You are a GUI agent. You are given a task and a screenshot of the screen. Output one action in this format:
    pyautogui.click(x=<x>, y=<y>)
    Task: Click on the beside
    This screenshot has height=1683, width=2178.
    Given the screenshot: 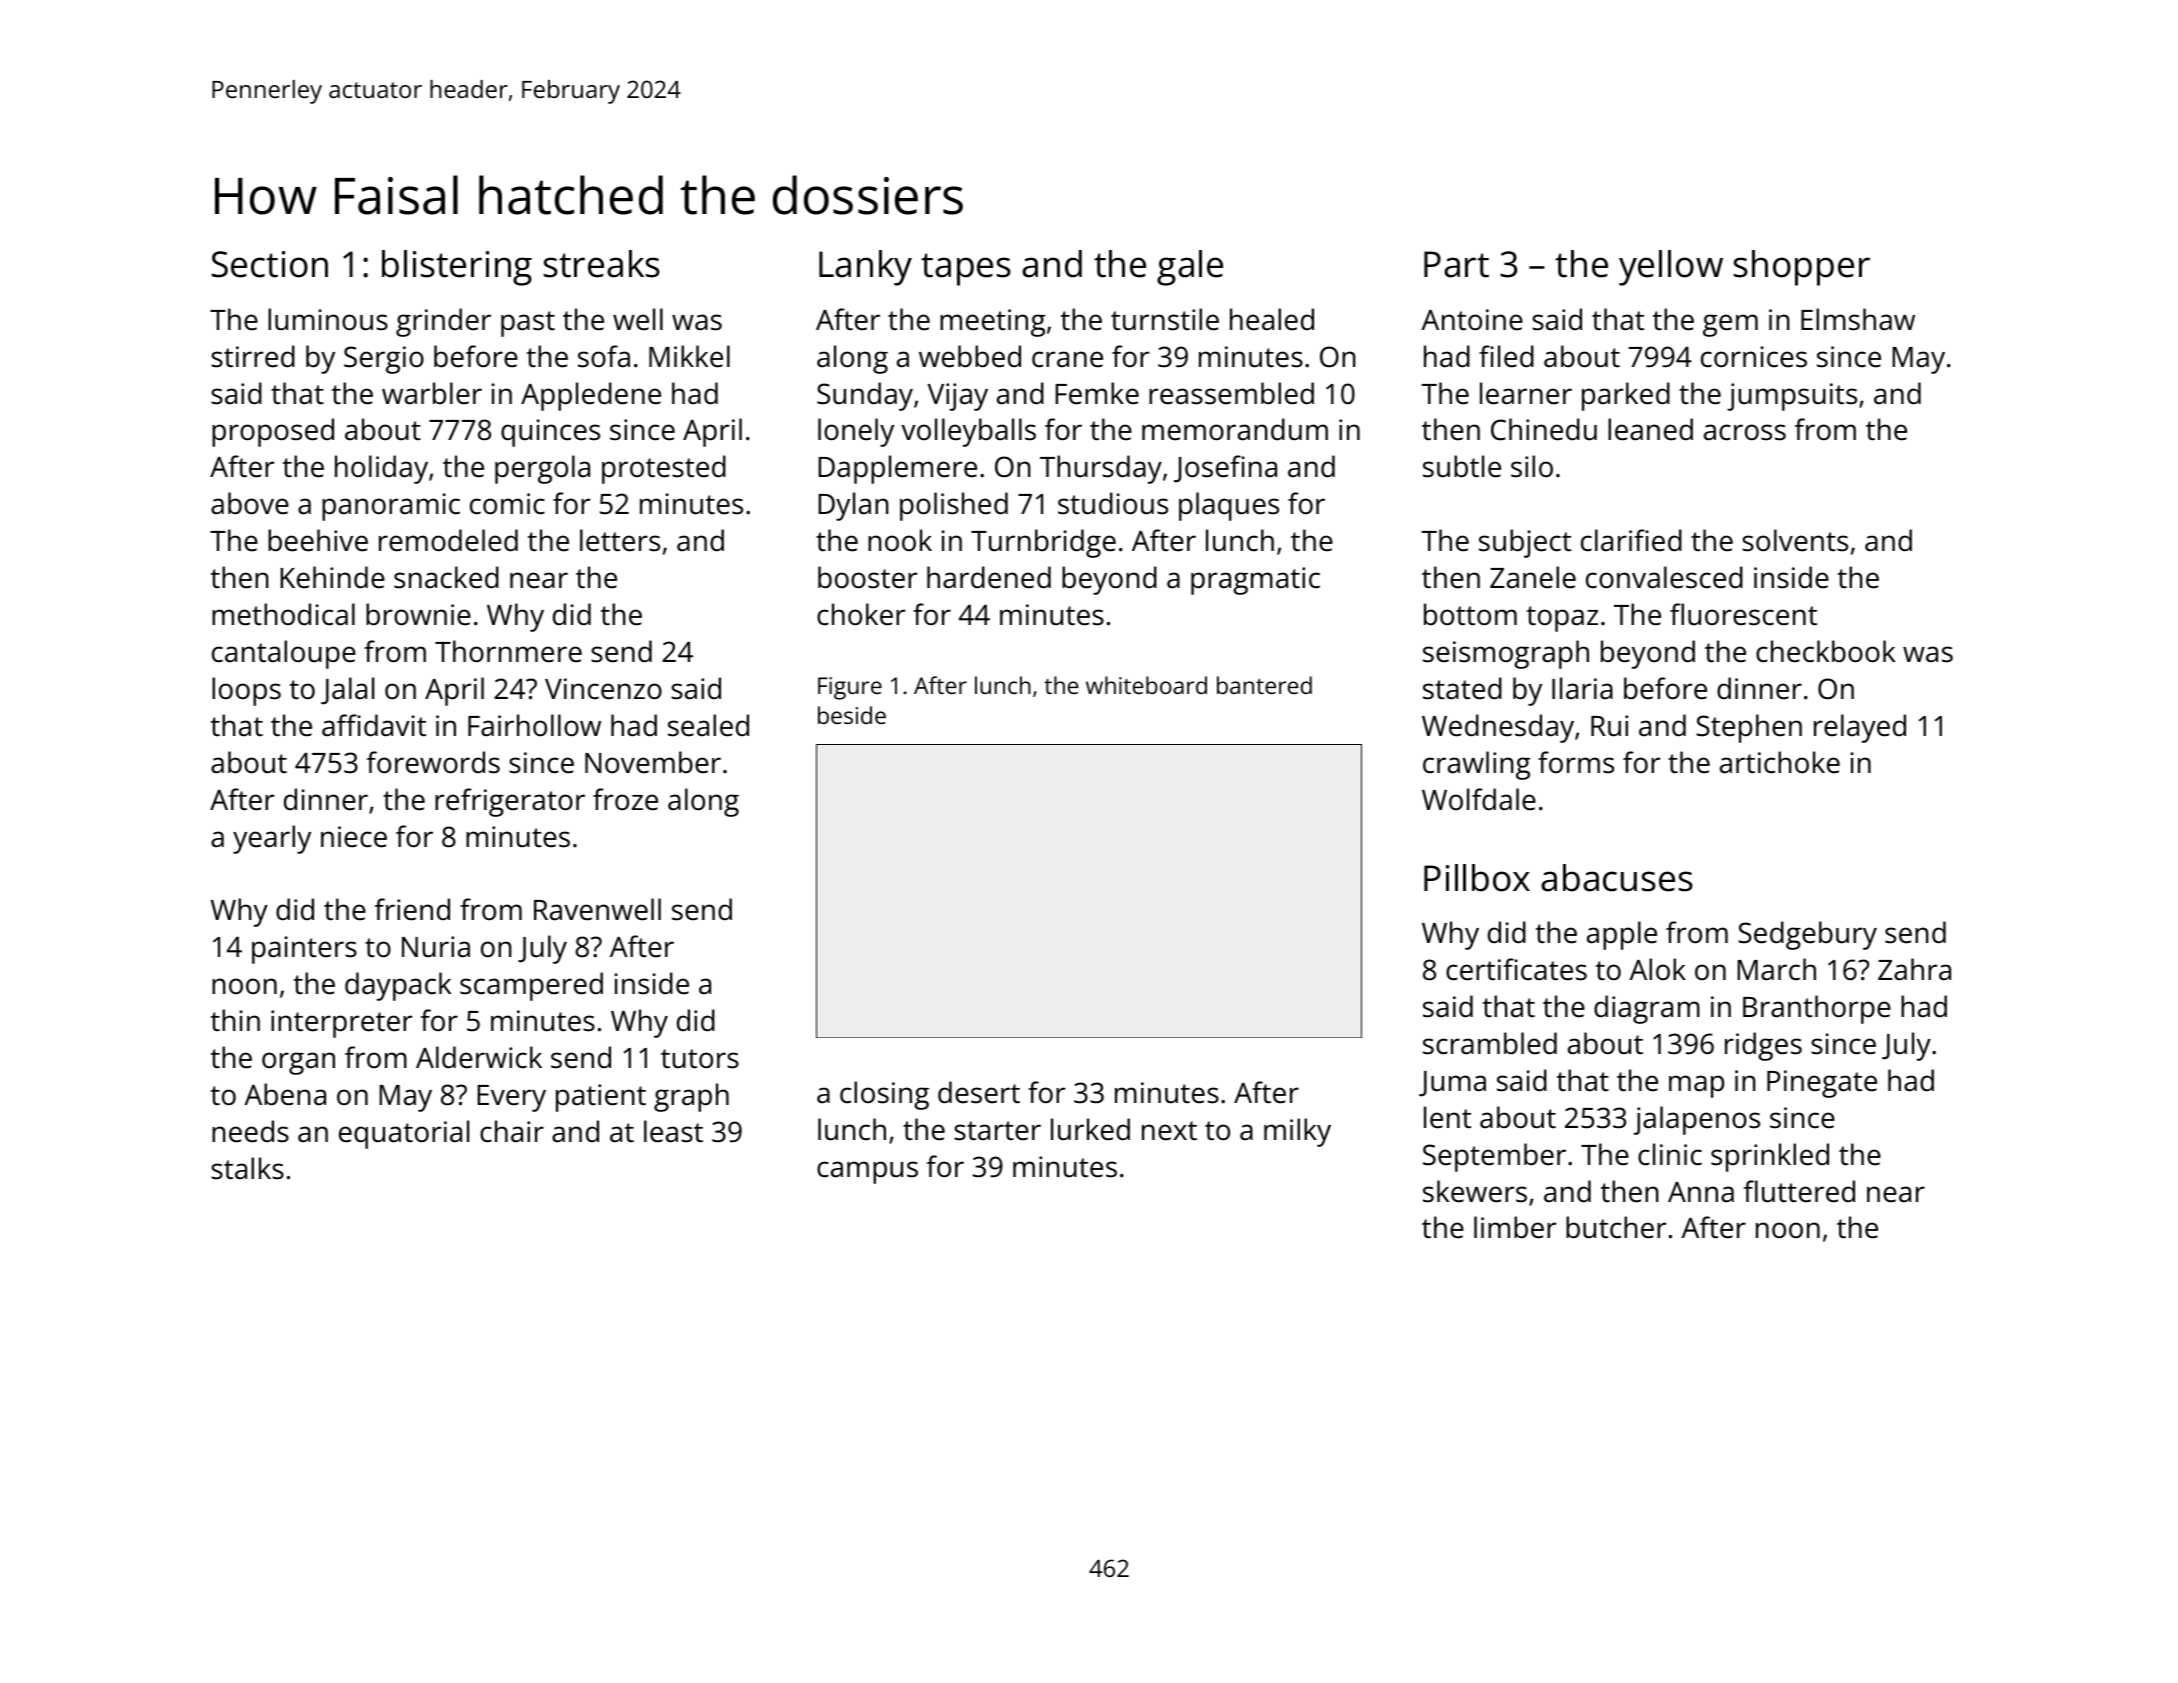 What is the action you would take?
    pyautogui.click(x=852, y=715)
